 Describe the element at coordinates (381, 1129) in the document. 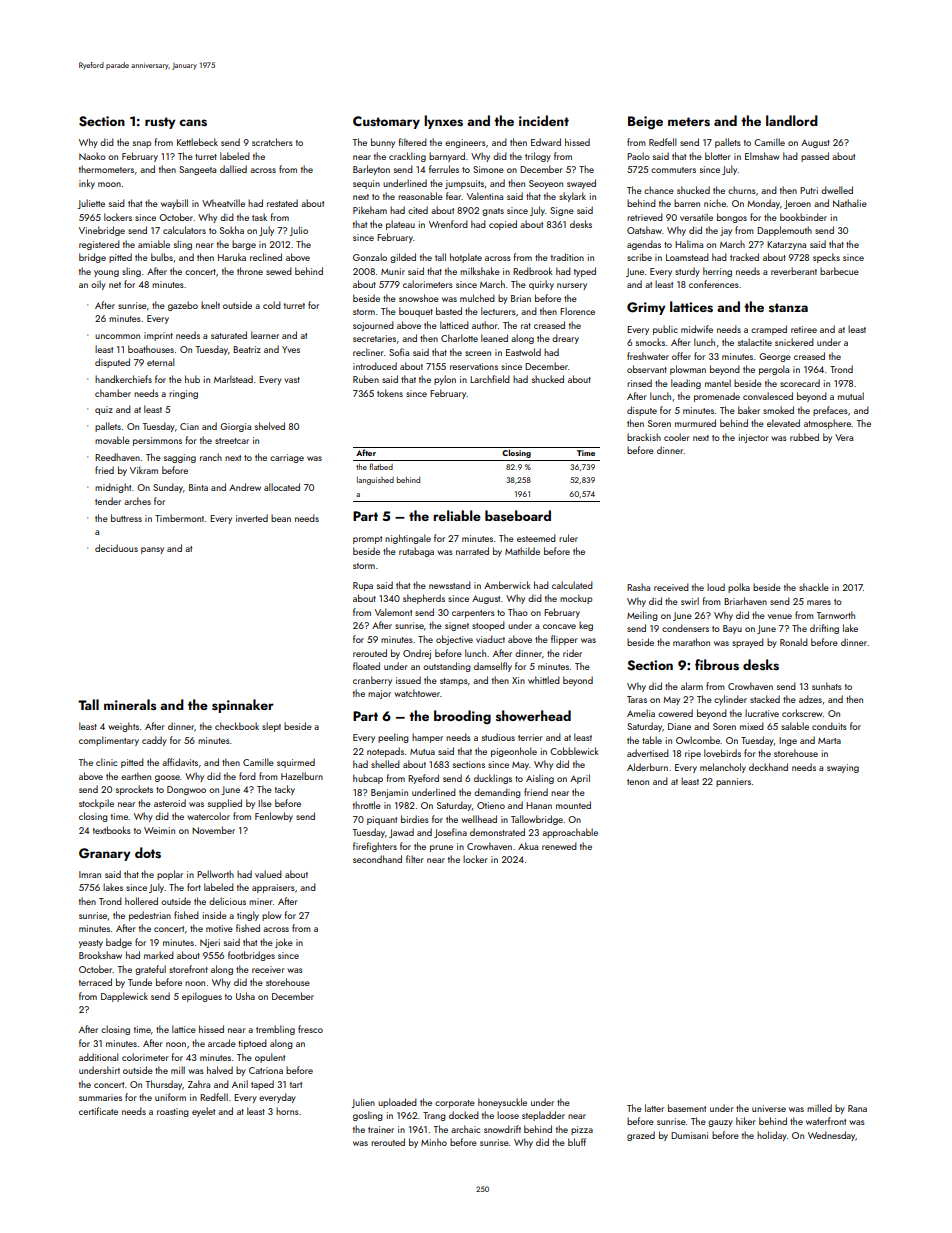

I see `trainer` at that location.
